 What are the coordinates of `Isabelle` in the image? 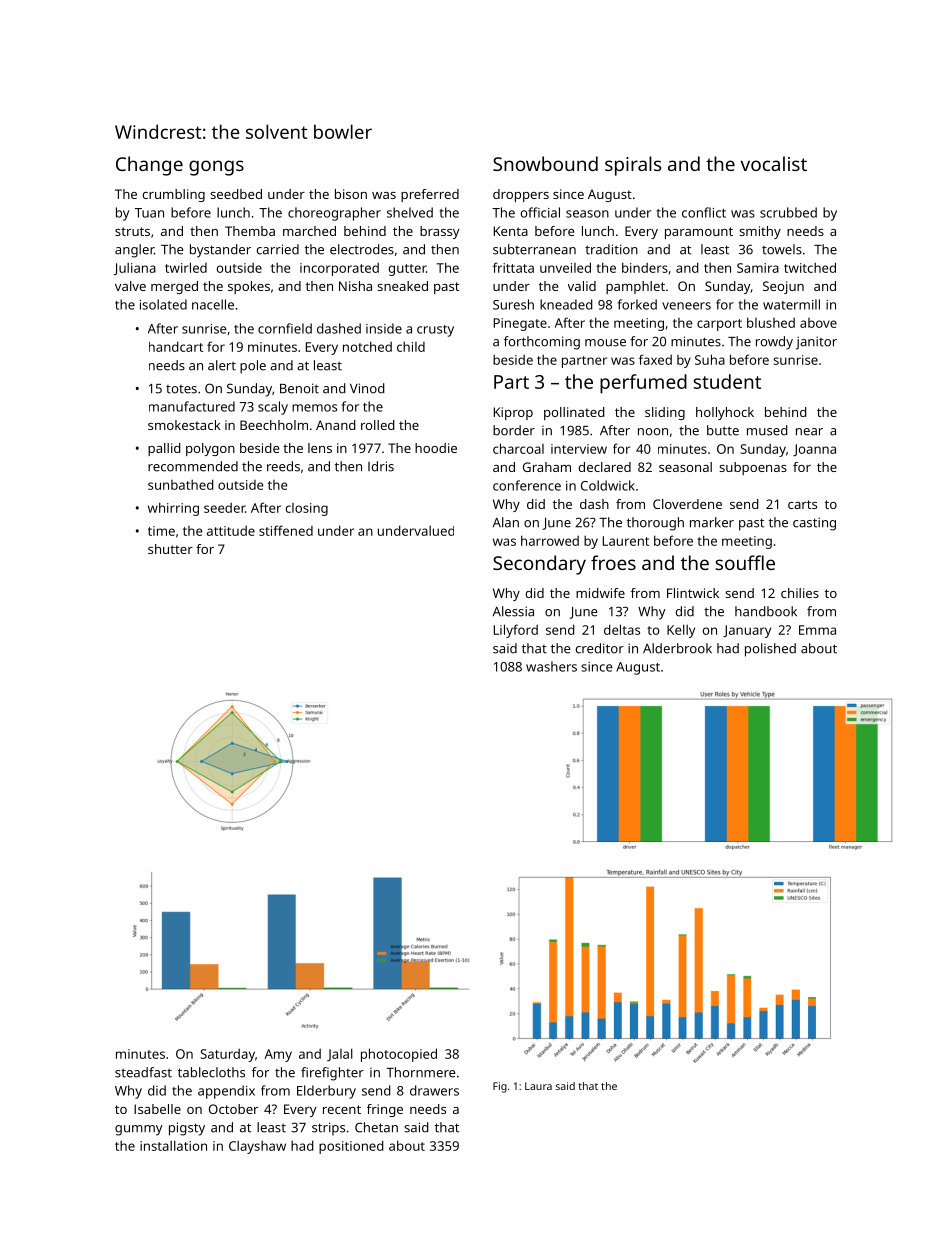 It's located at (157, 1109).
